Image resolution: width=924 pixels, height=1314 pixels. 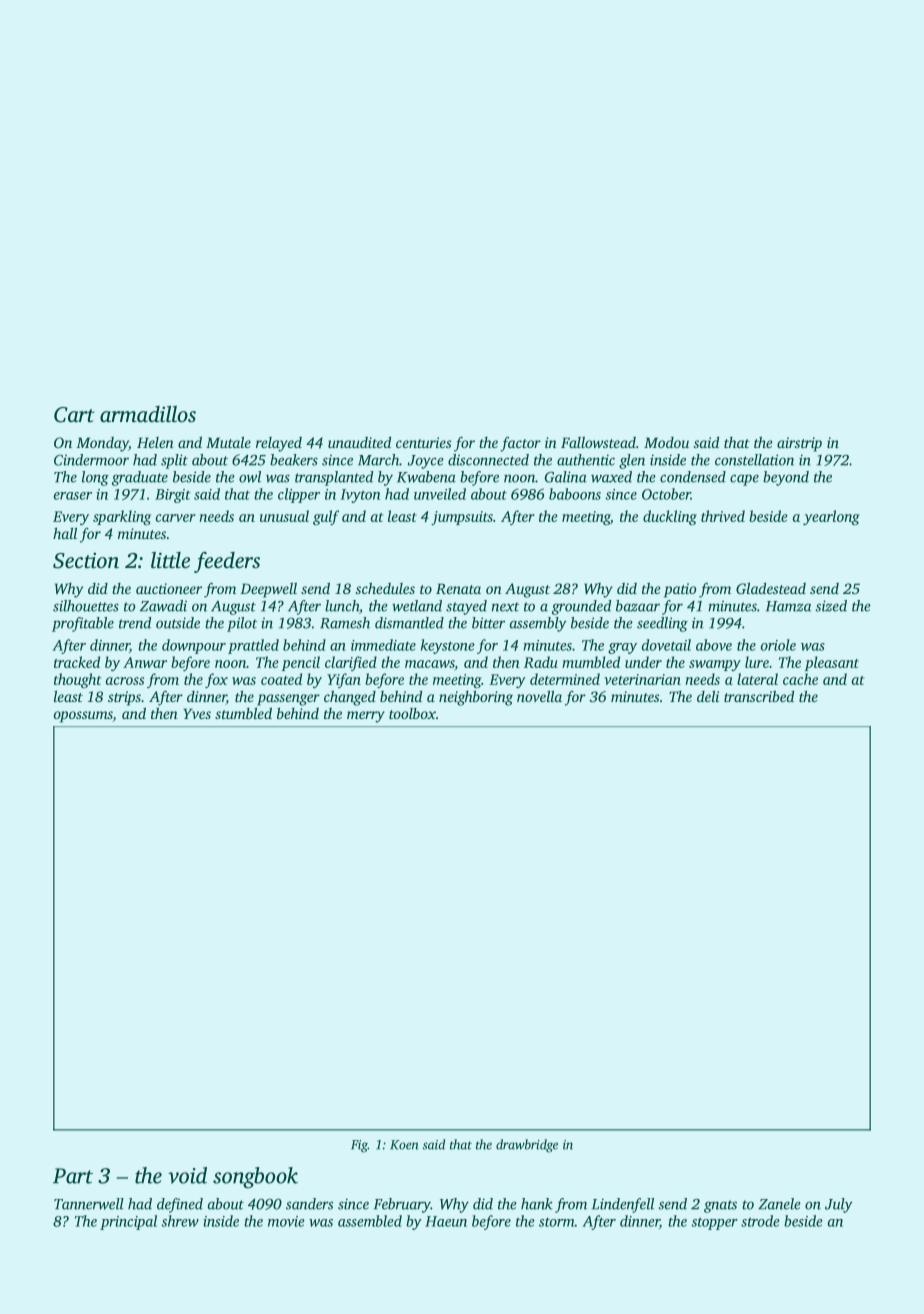 I want to click on jumpsuits, so click(x=462, y=518).
